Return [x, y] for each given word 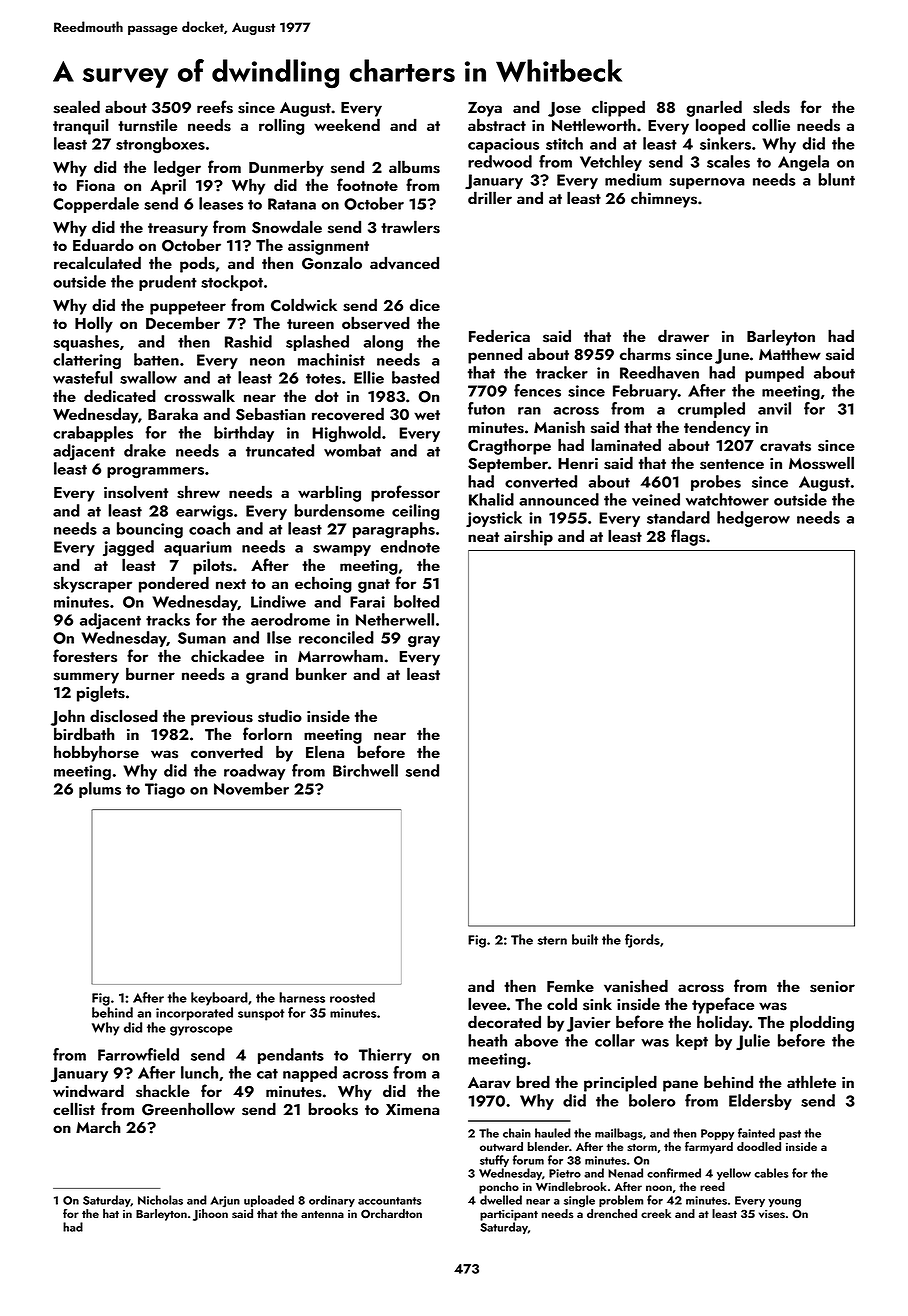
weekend [347, 124]
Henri [578, 463]
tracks [168, 619]
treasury [178, 230]
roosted [352, 997]
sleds [771, 107]
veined [656, 499]
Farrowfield [138, 1054]
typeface [723, 1005]
